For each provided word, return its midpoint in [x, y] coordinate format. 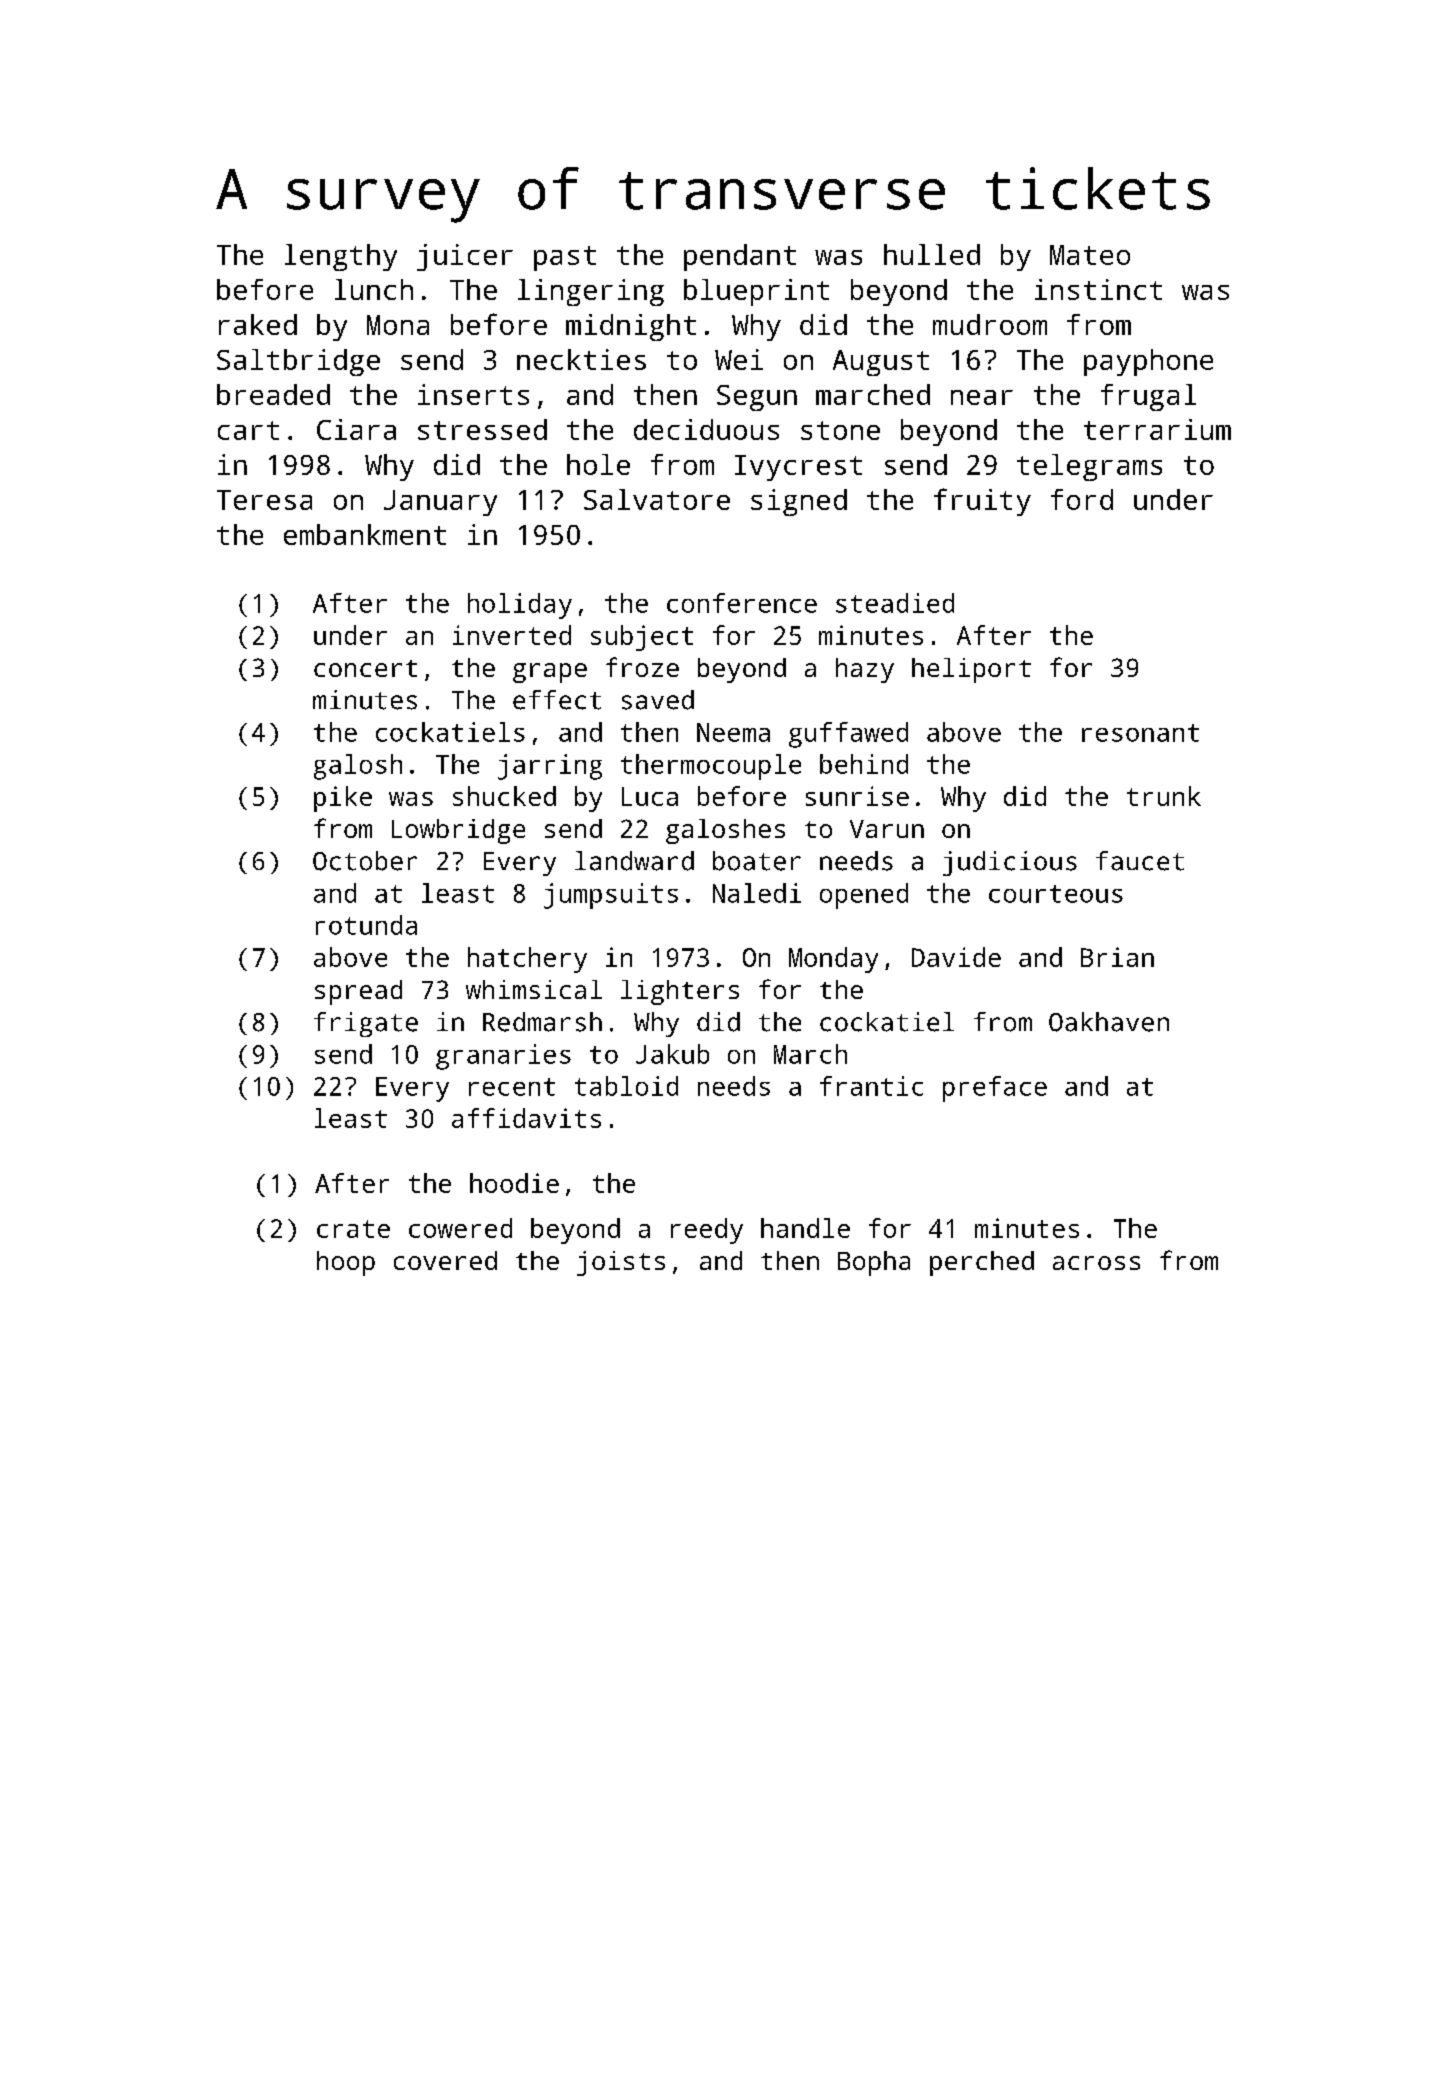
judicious [1010, 863]
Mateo [1090, 255]
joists [621, 1263]
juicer [465, 257]
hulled [932, 254]
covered [445, 1260]
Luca [650, 796]
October [365, 861]
